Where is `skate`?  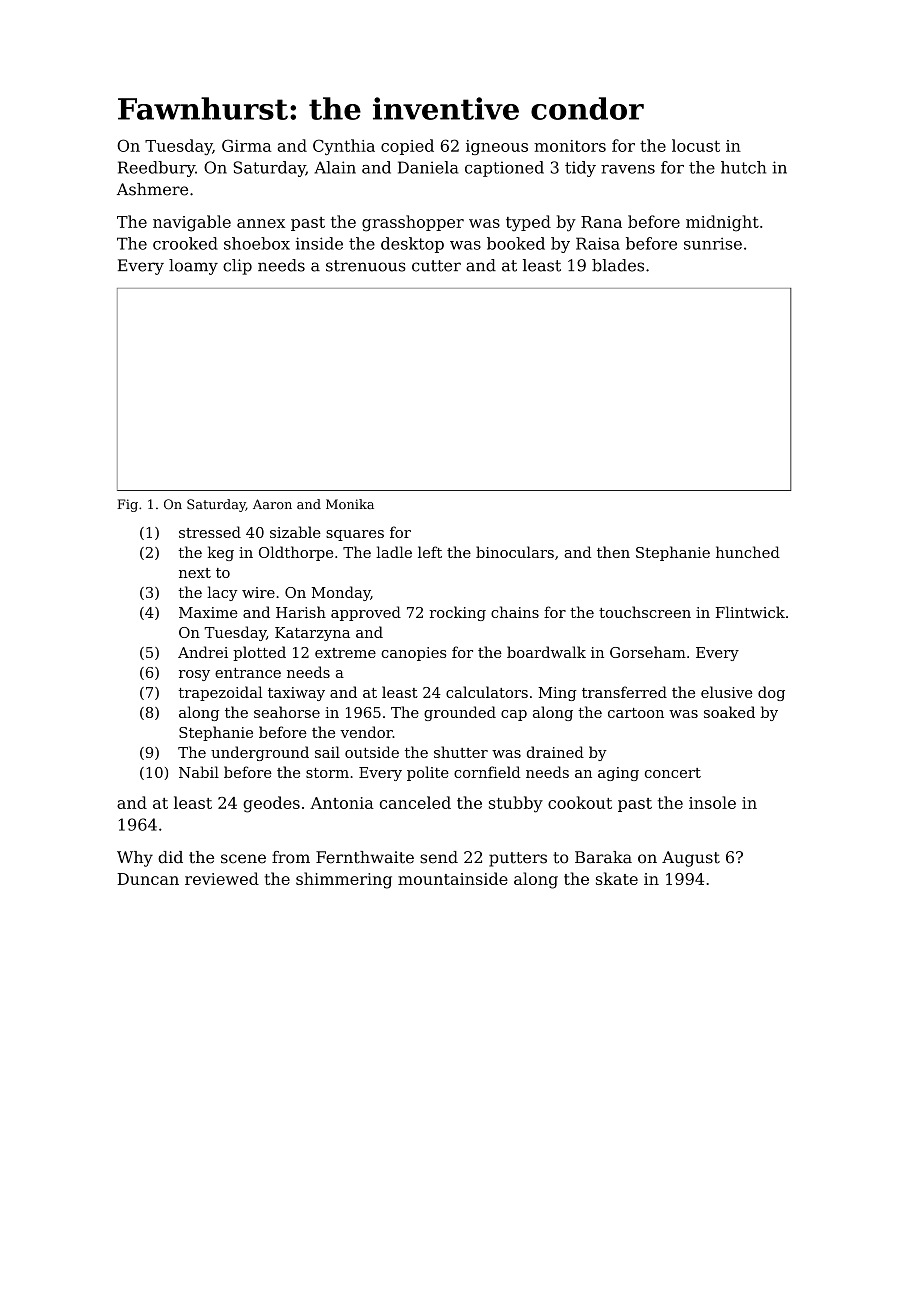
skate is located at coordinates (617, 878).
